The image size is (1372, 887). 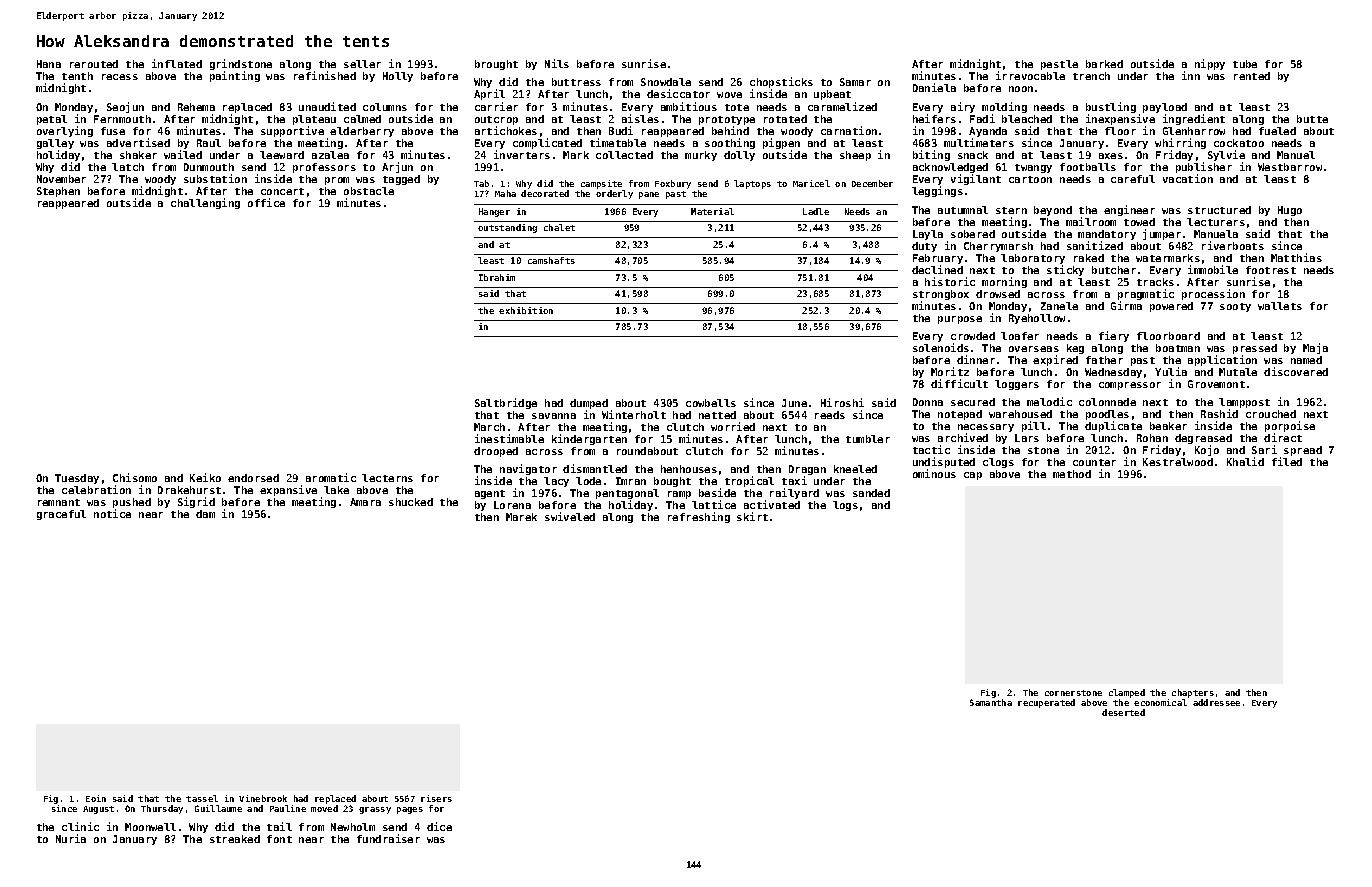 I want to click on purpose, so click(x=960, y=320).
